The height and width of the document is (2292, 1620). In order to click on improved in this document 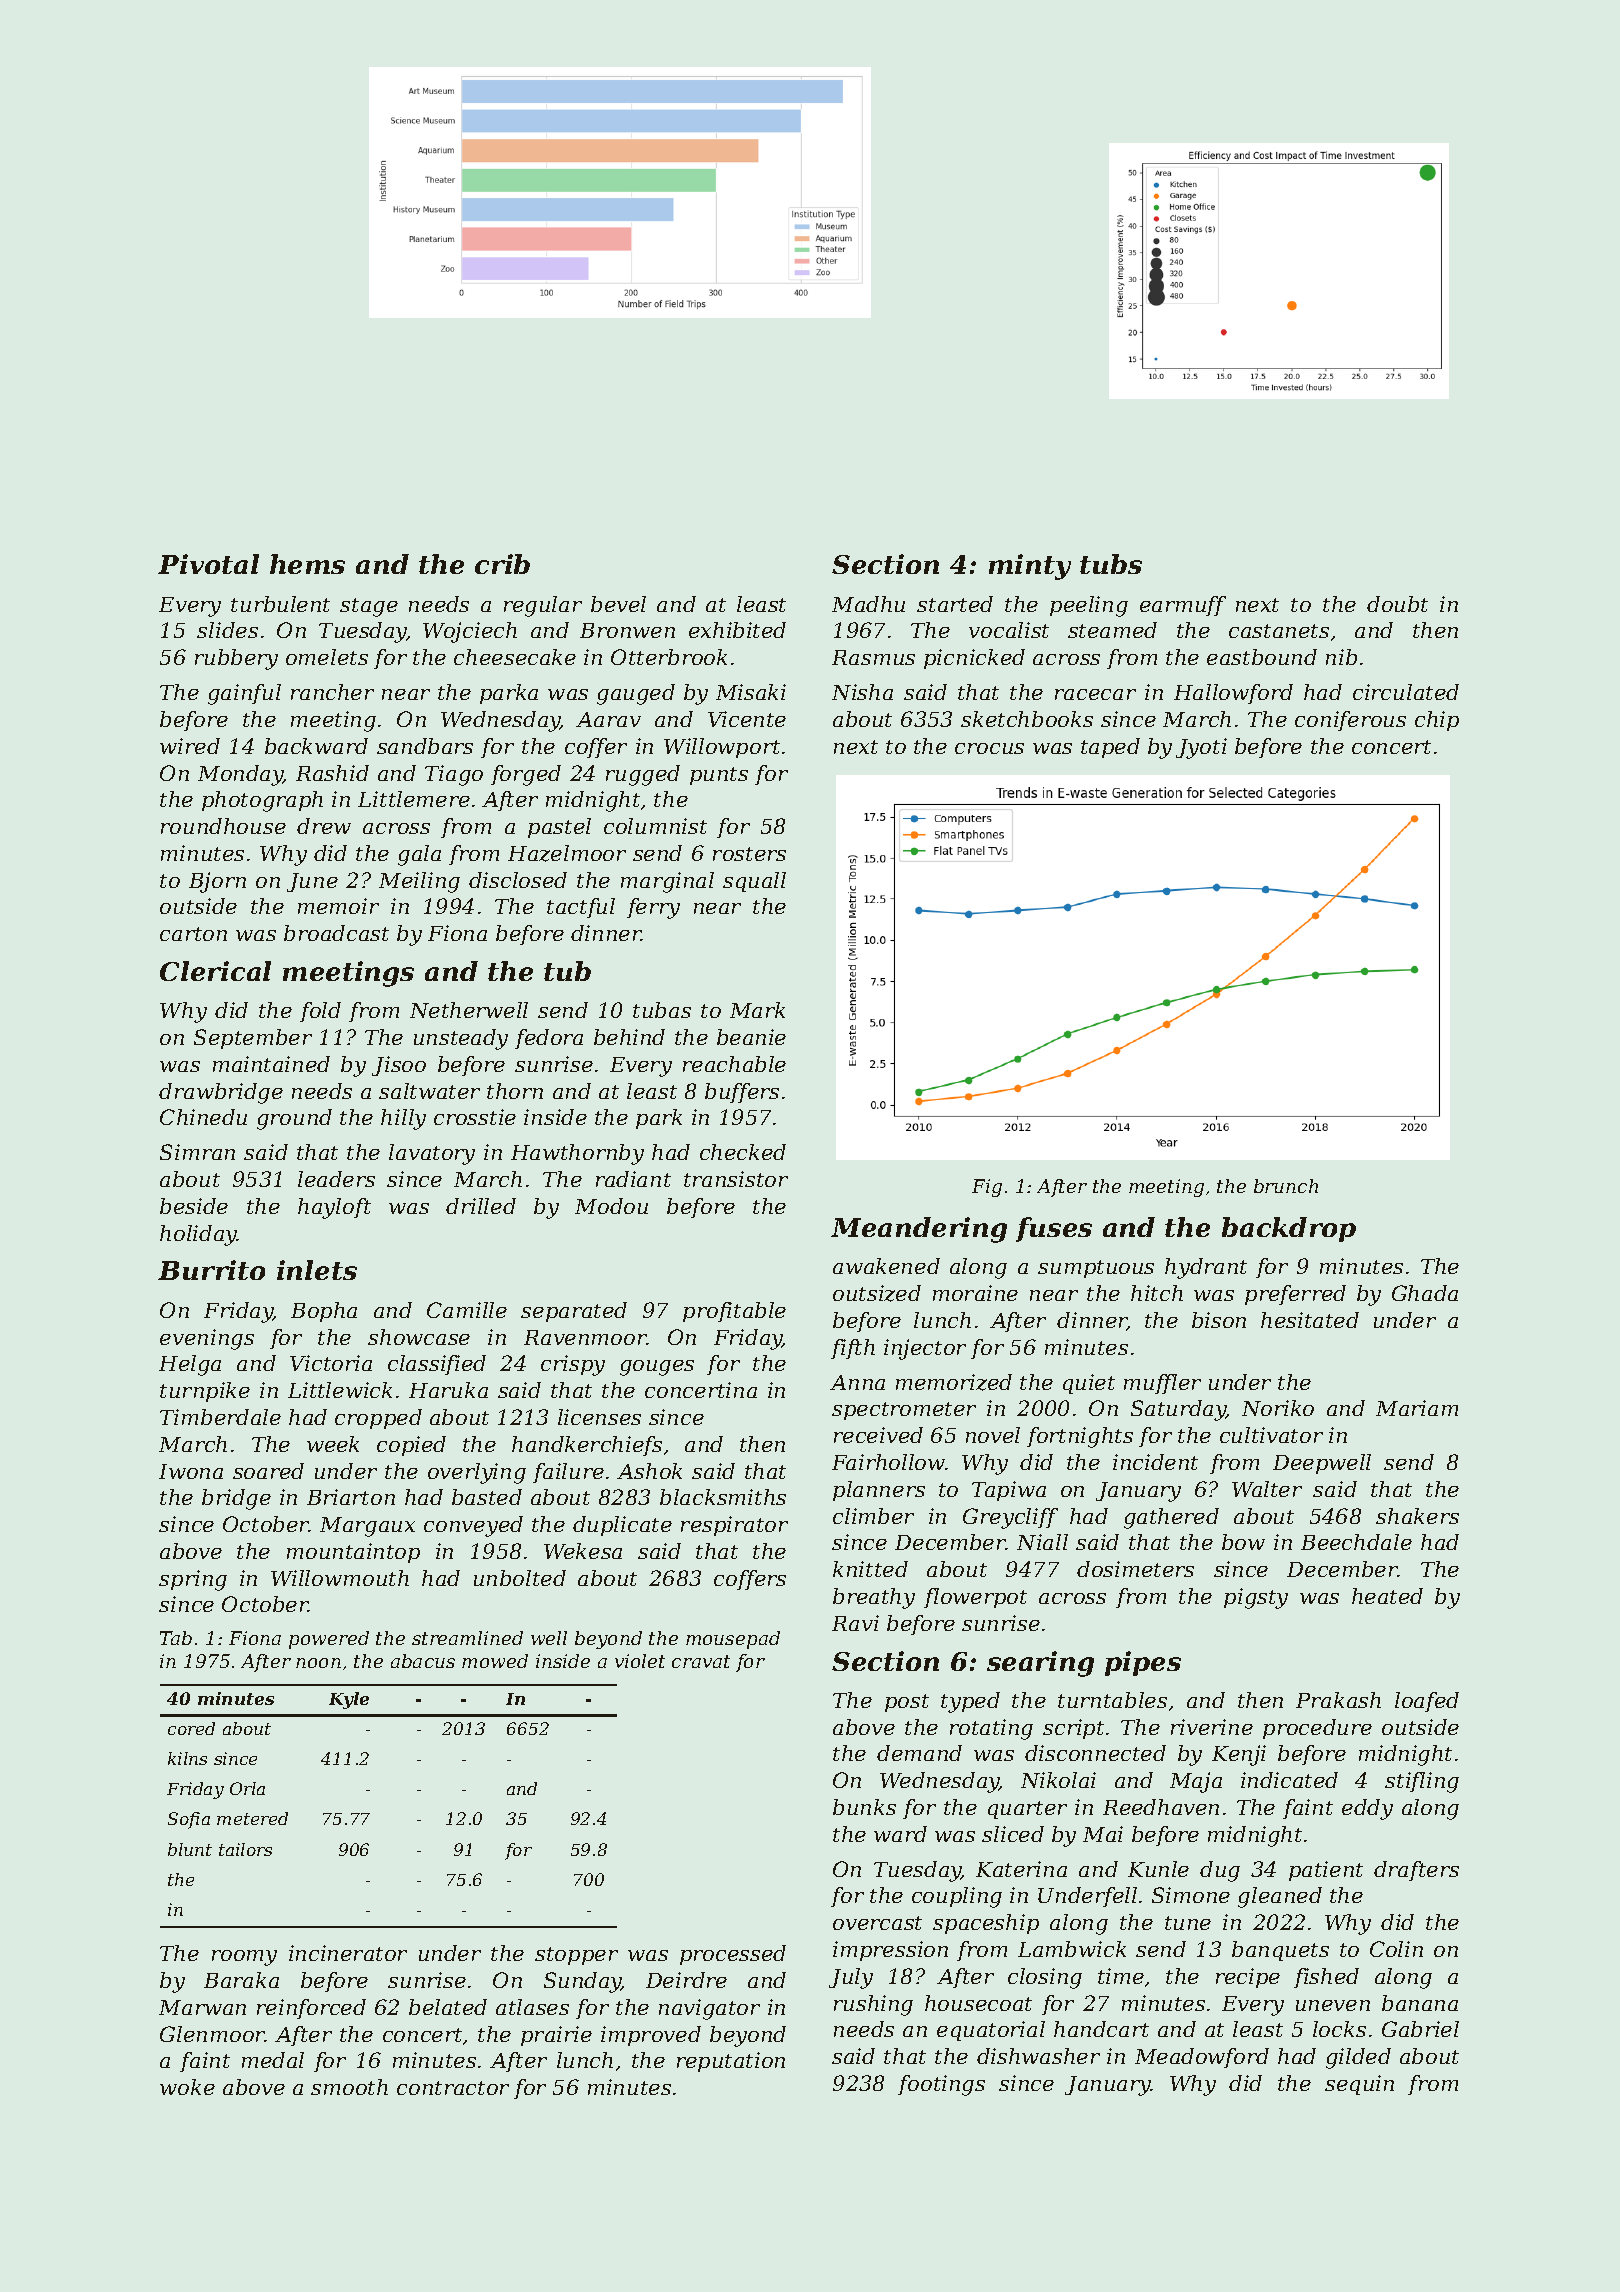, I will do `click(651, 2036)`.
